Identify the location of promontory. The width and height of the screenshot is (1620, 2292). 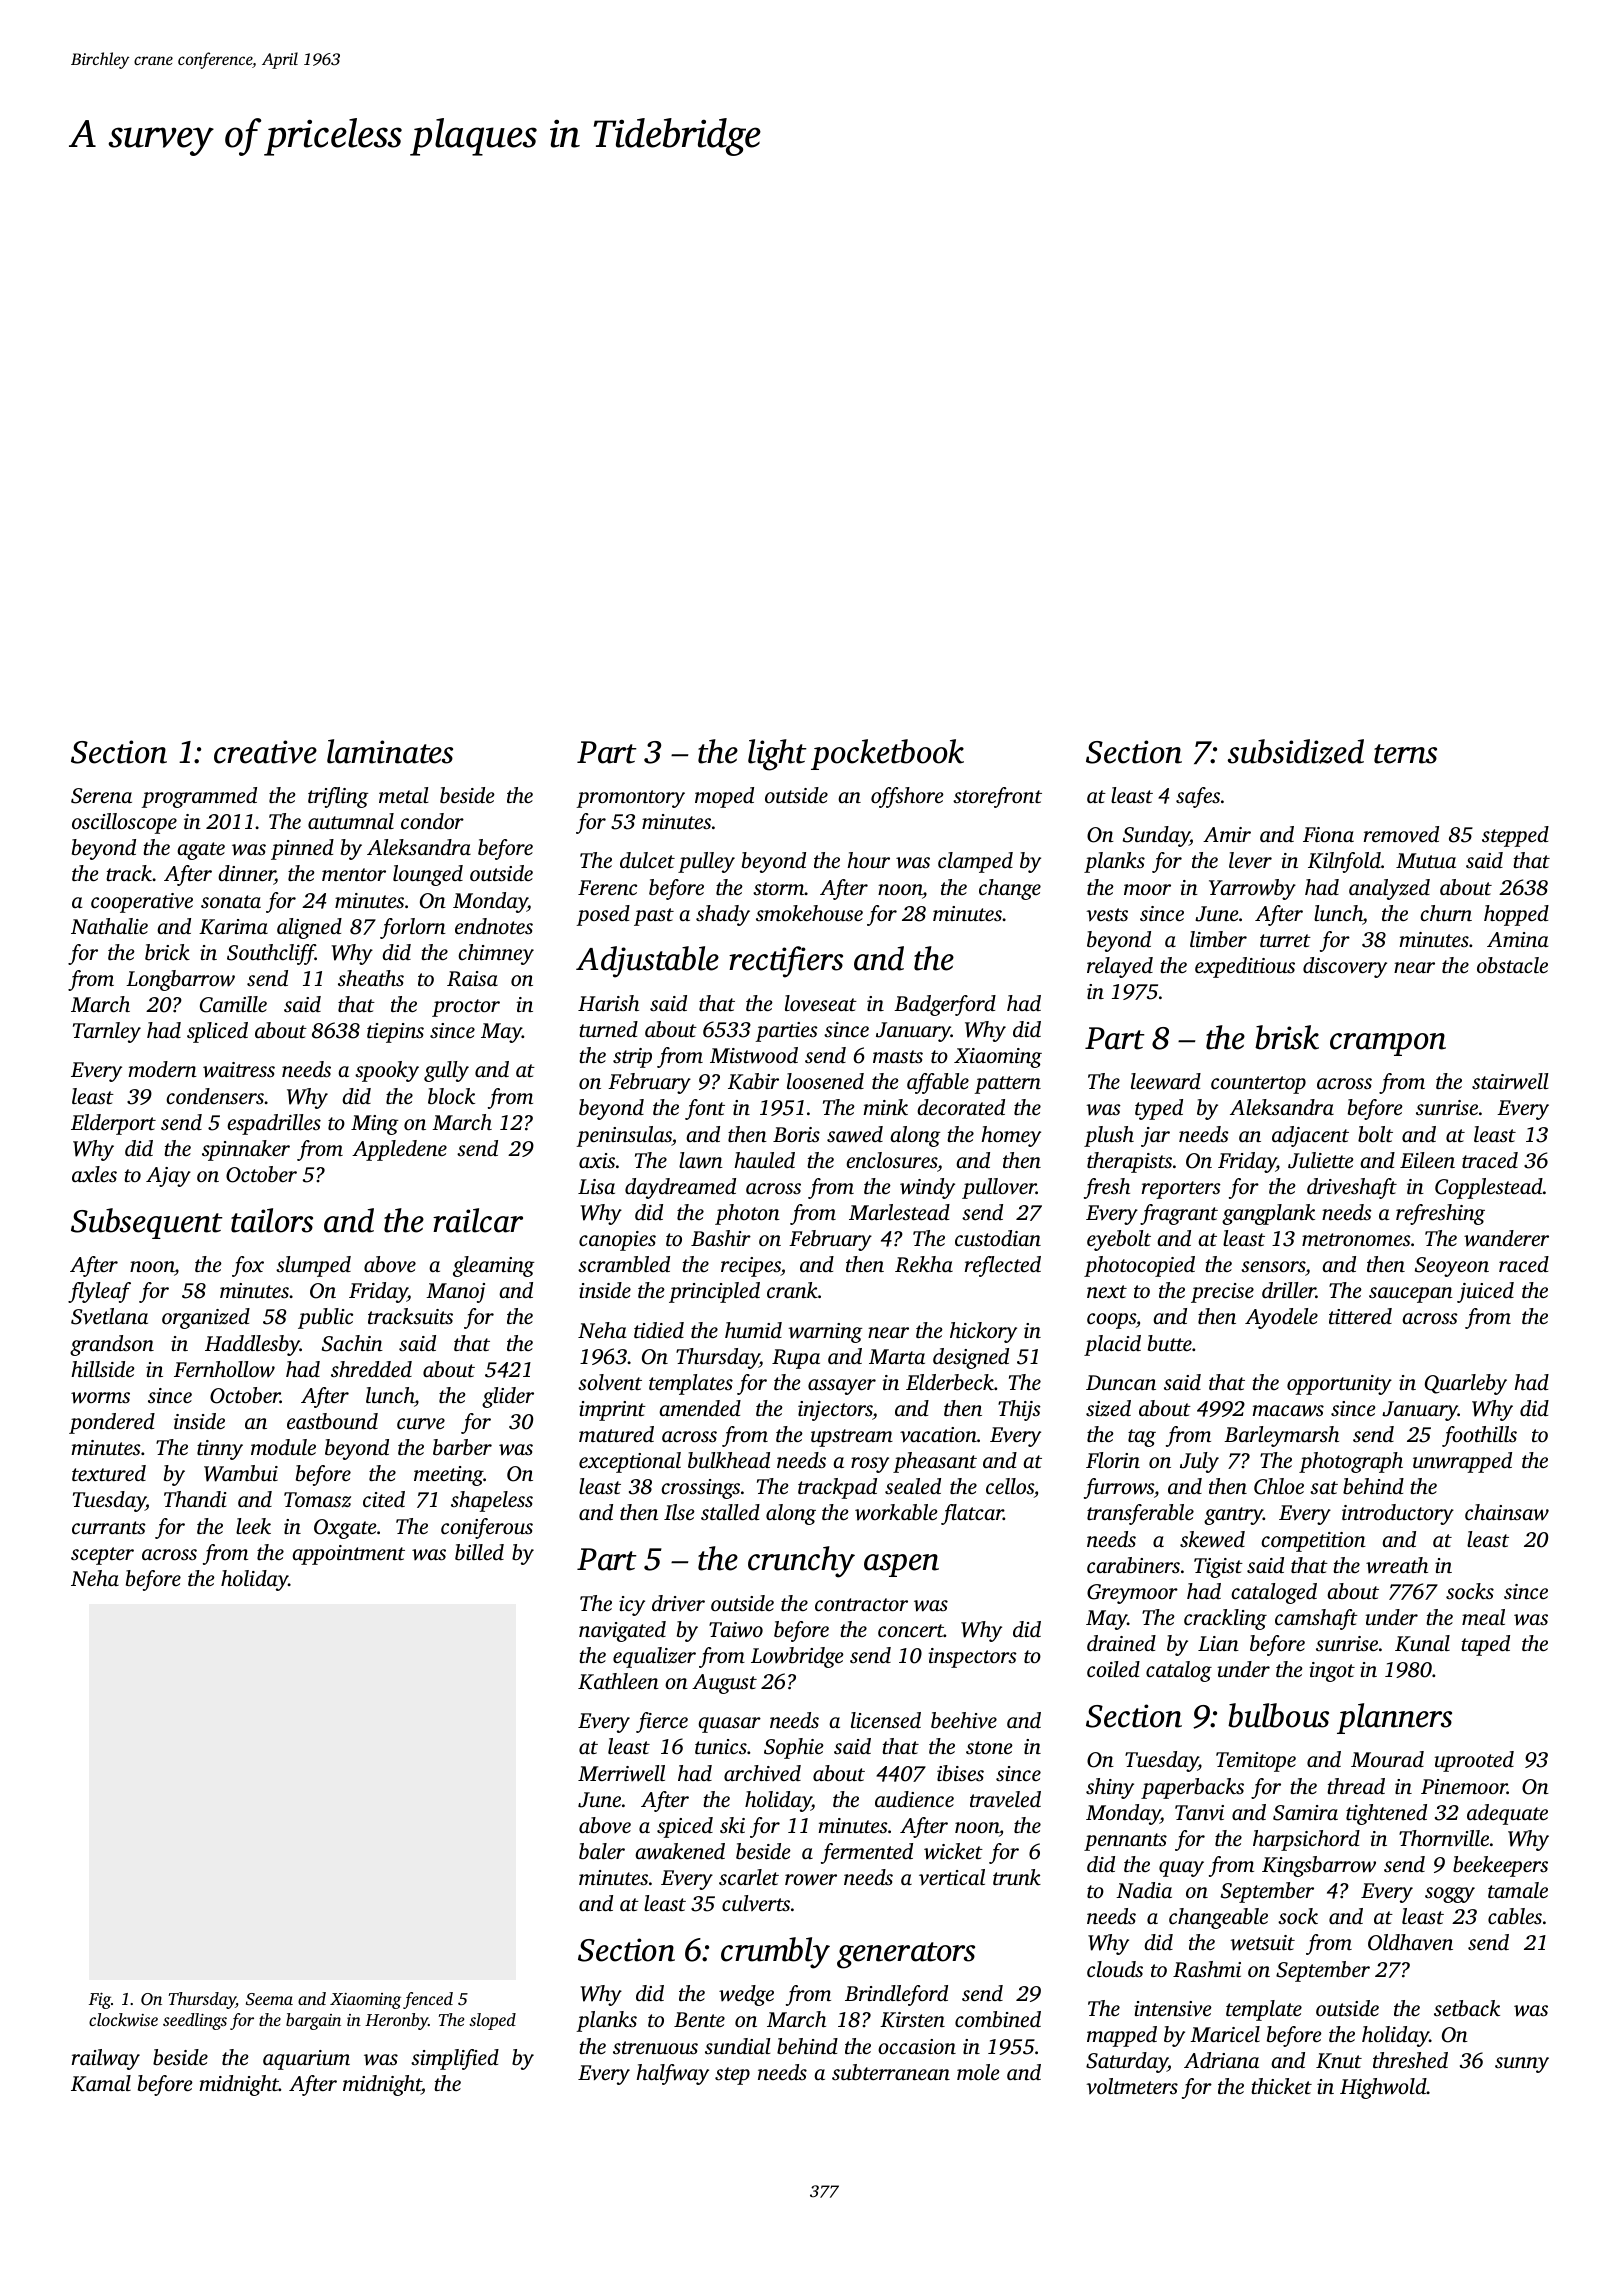
(630, 799).
